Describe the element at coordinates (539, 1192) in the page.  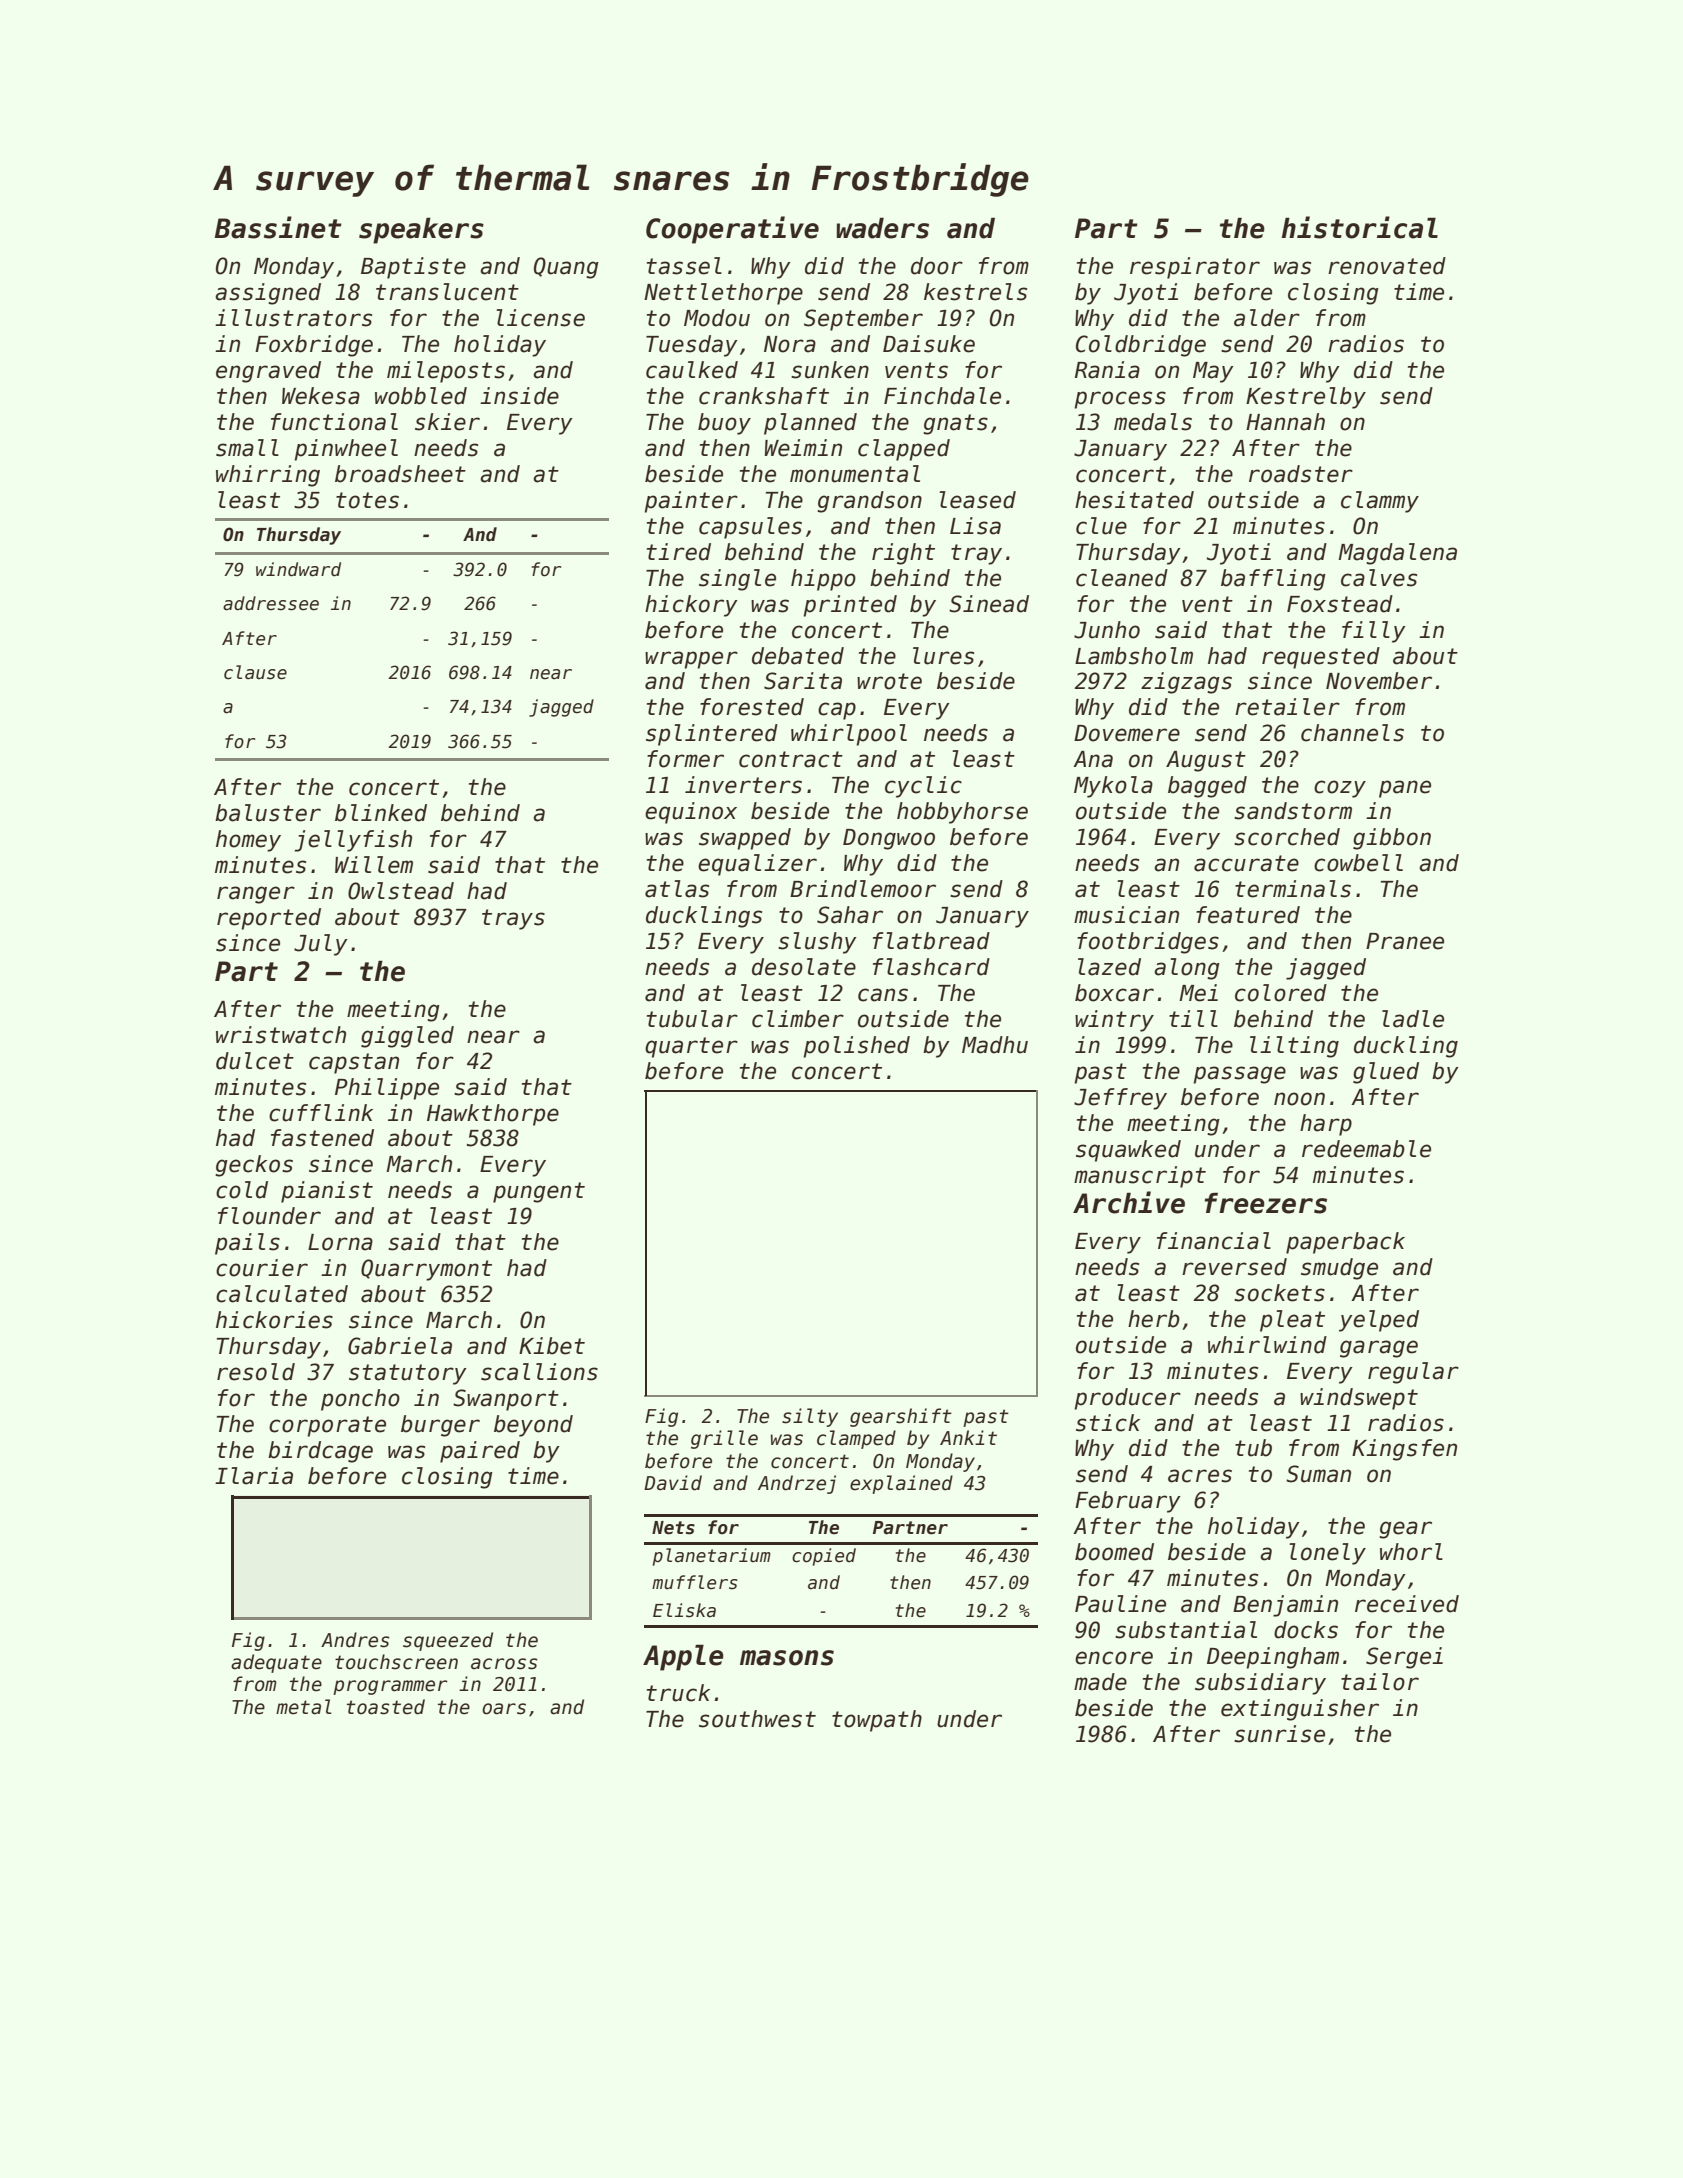
I see `pungent` at that location.
